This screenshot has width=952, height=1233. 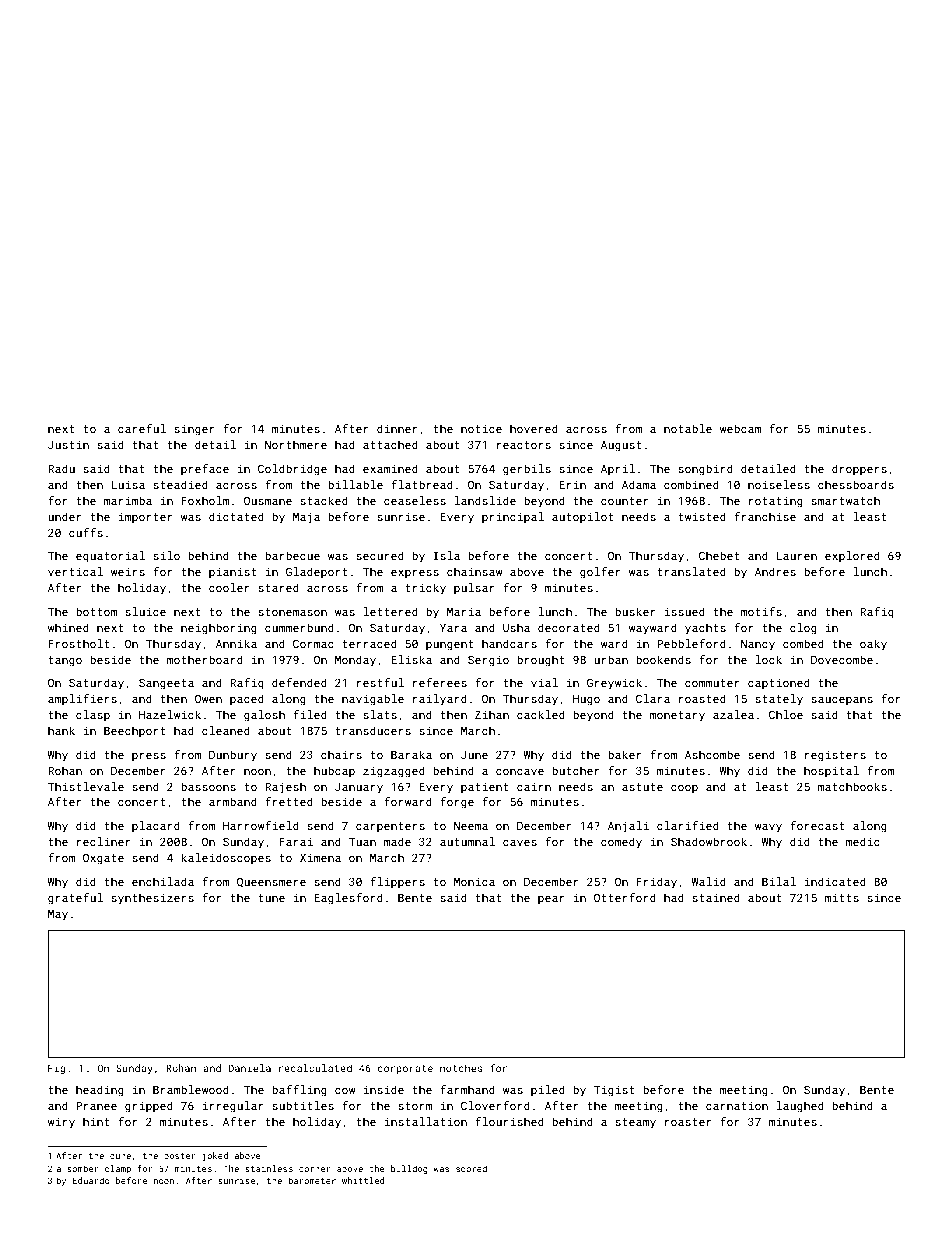 I want to click on Eduardo, so click(x=91, y=1180).
